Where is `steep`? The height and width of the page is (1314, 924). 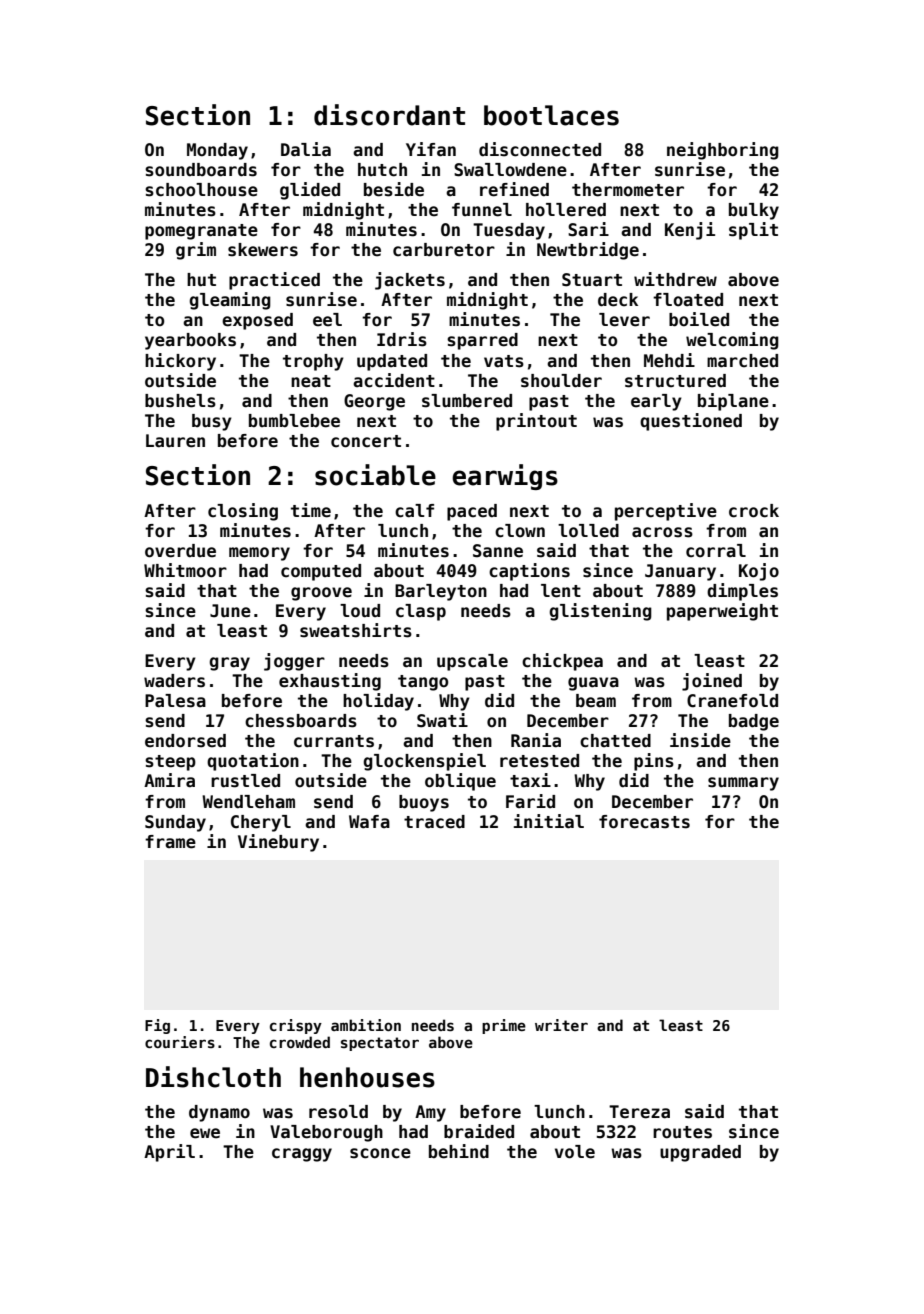
steep is located at coordinates (170, 763).
